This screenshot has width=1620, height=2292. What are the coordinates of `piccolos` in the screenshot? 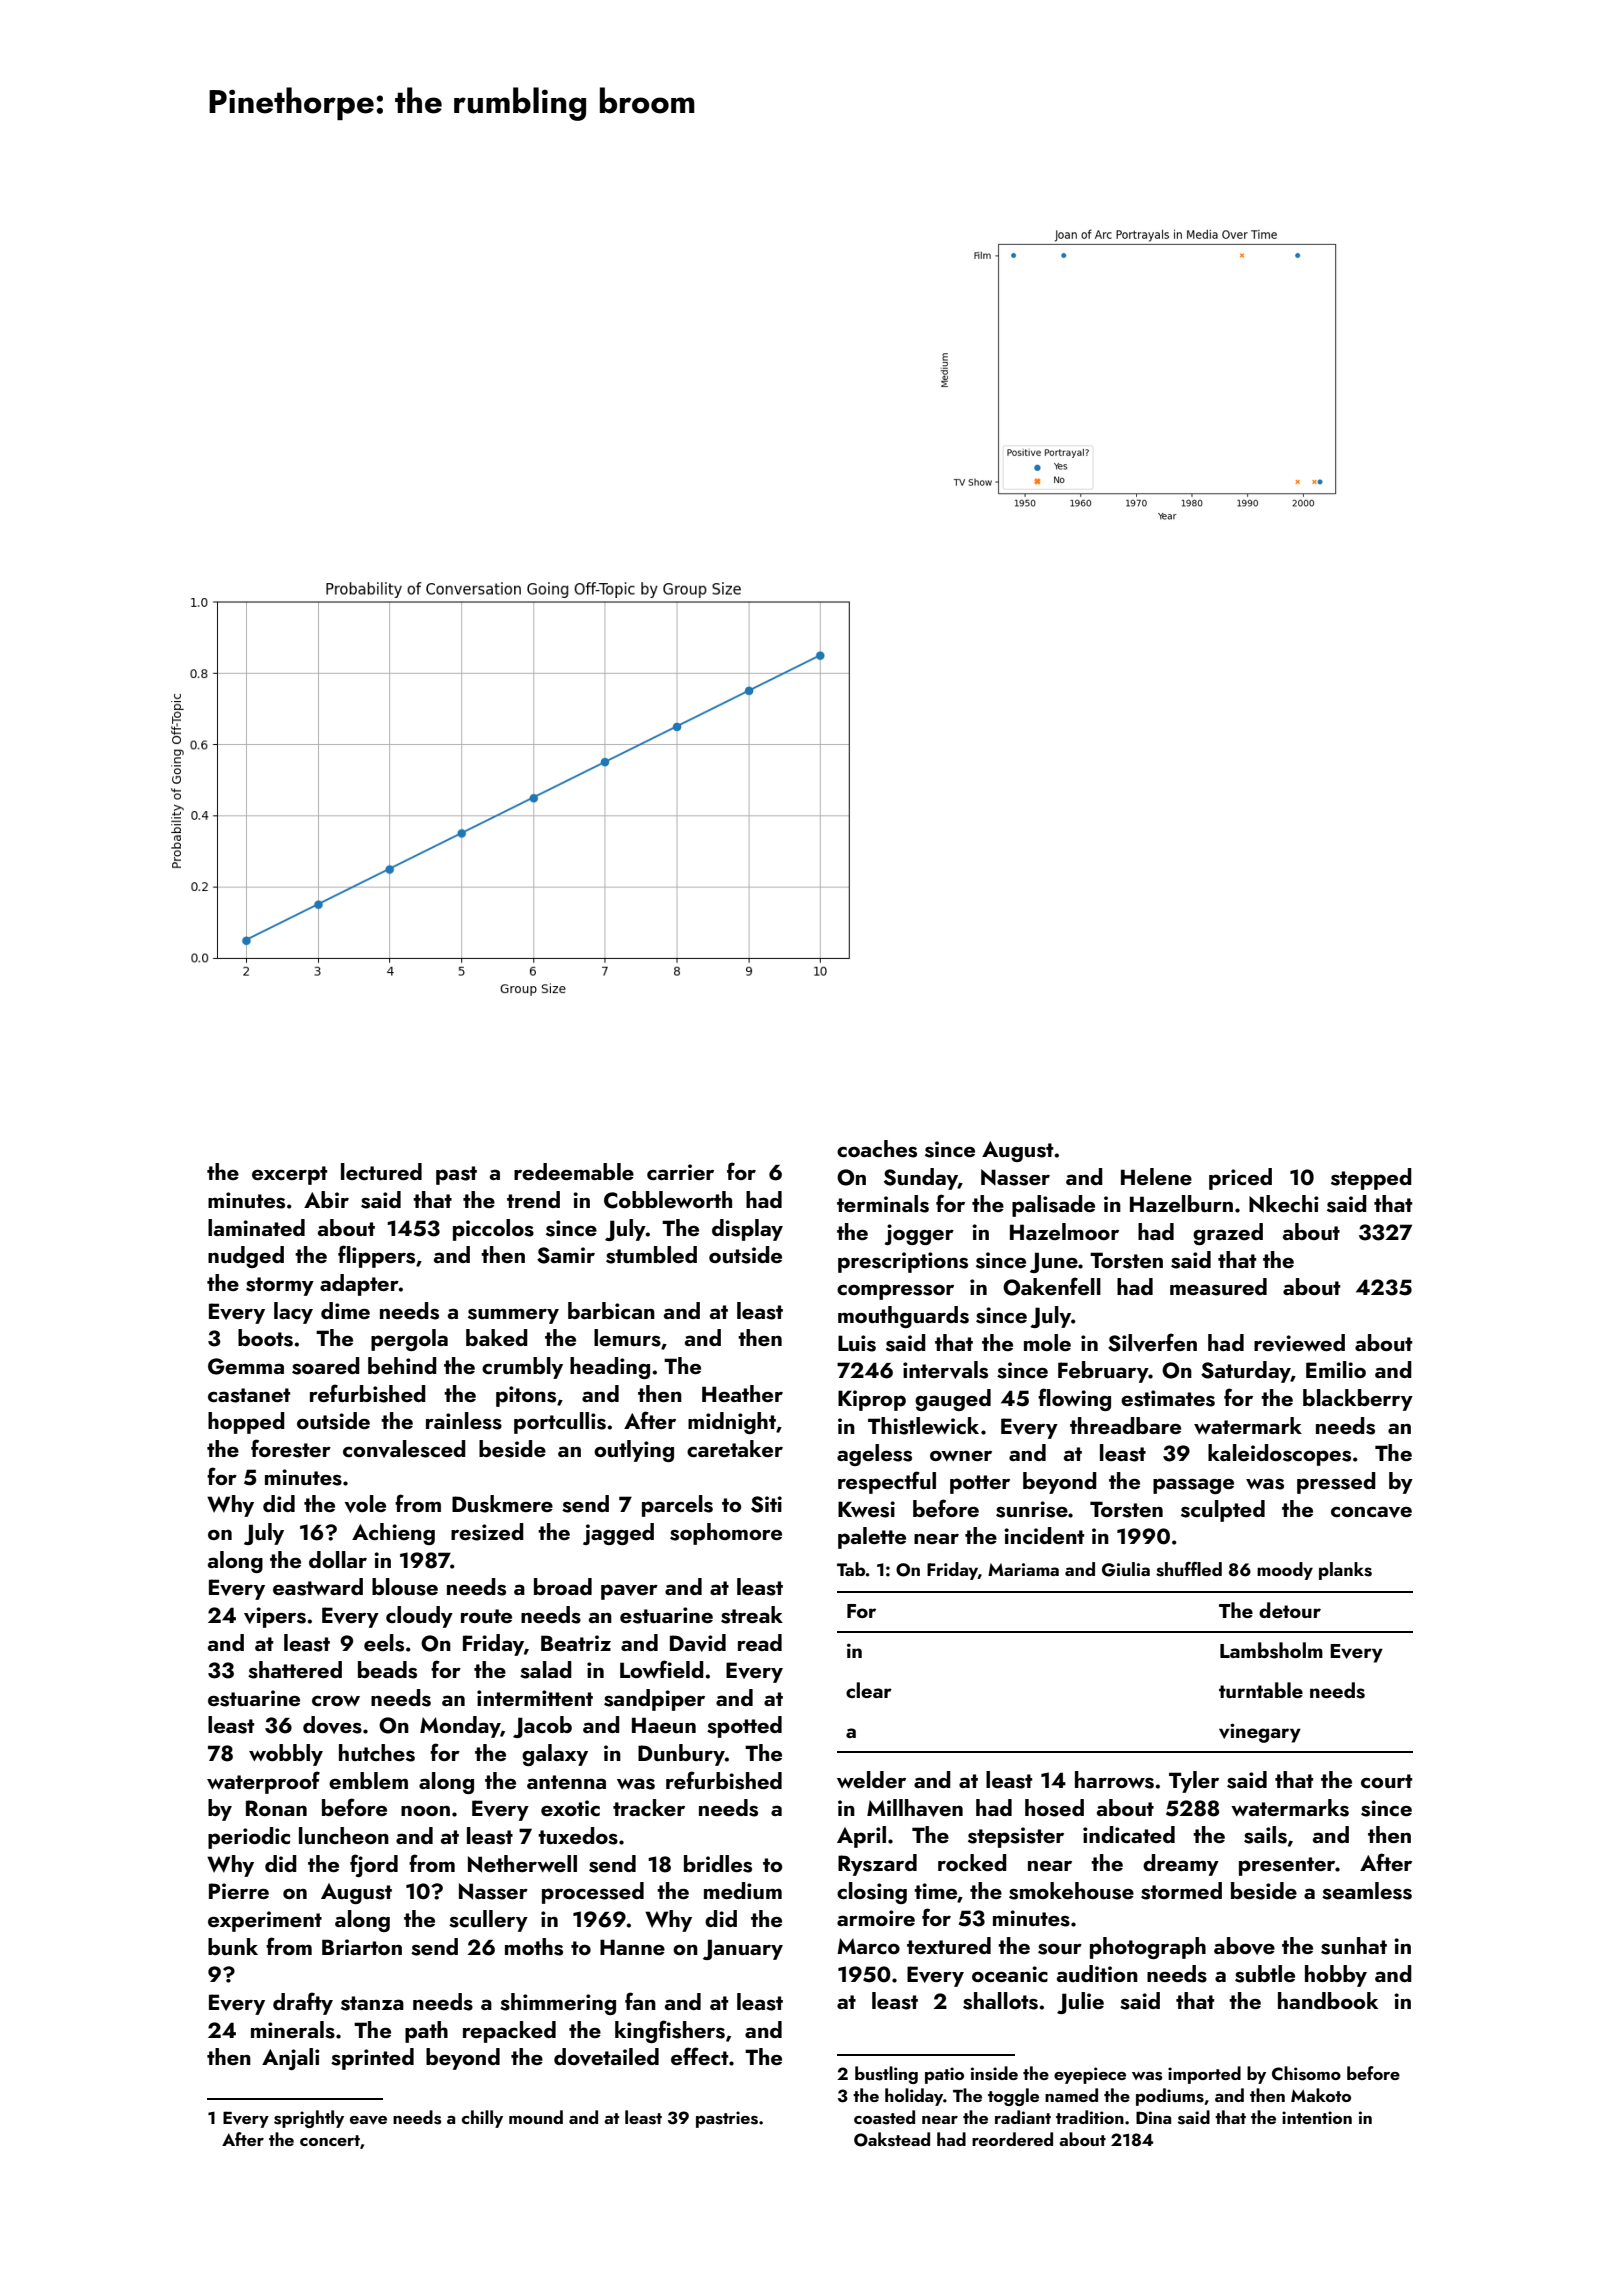 It's located at (493, 1230).
